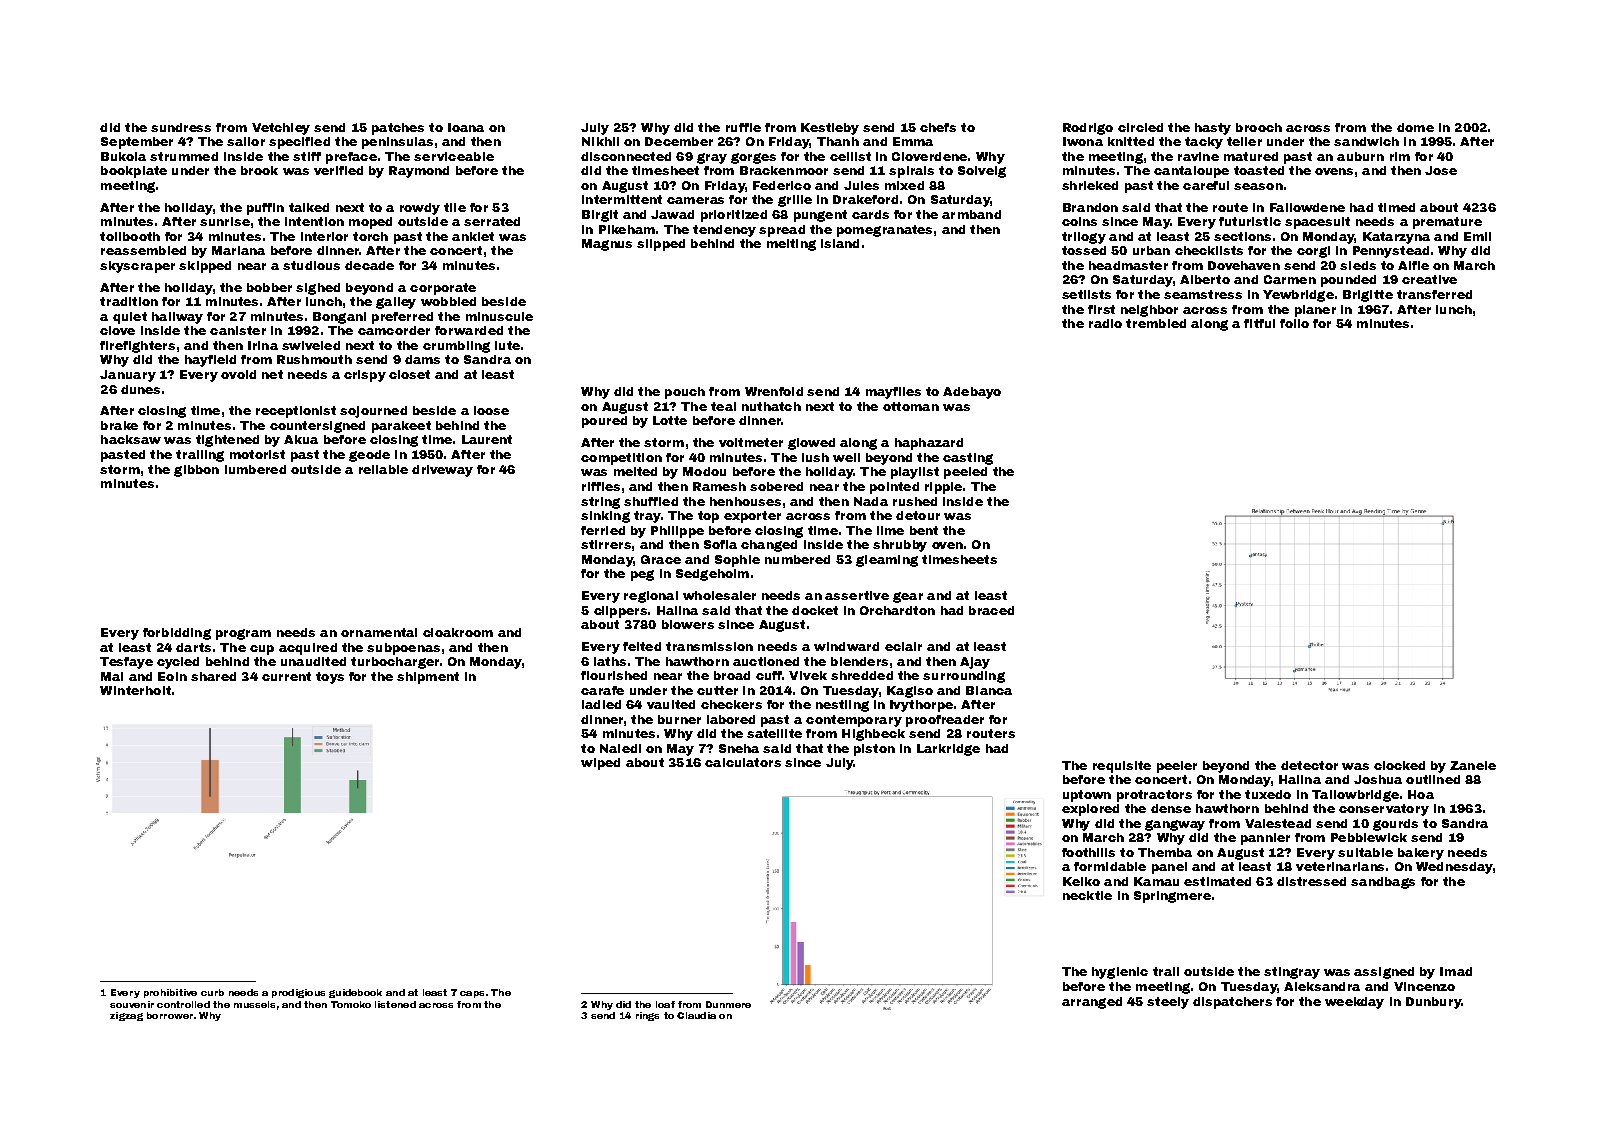 The height and width of the document is (1129, 1597). I want to click on cloakroom, so click(458, 632).
